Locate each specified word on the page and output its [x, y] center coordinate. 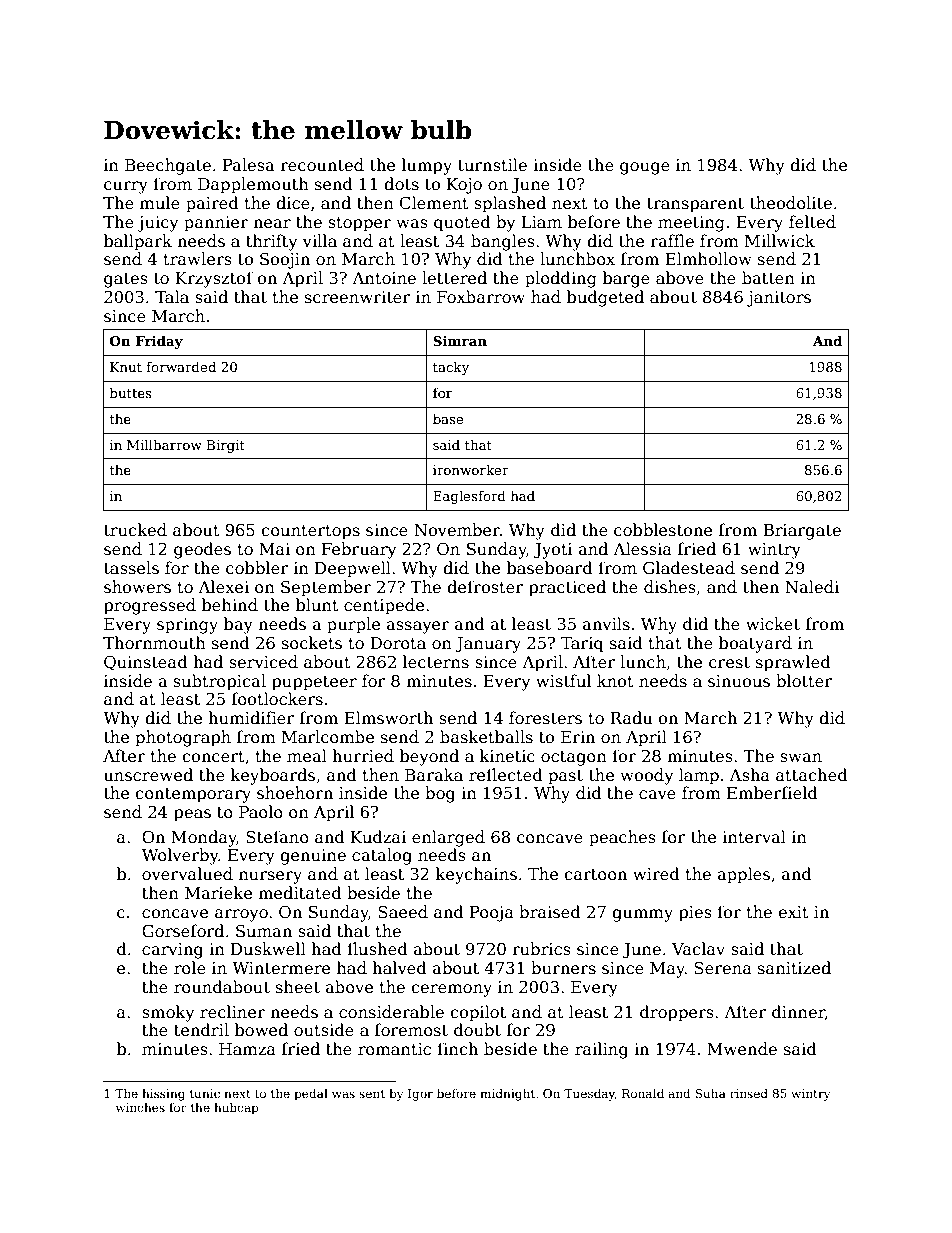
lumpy [427, 166]
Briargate [802, 532]
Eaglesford [469, 497]
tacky [451, 368]
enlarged [448, 838]
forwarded [181, 366]
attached [812, 775]
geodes [202, 550]
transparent [695, 205]
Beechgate [168, 166]
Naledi [812, 586]
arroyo [241, 915]
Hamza [247, 1049]
